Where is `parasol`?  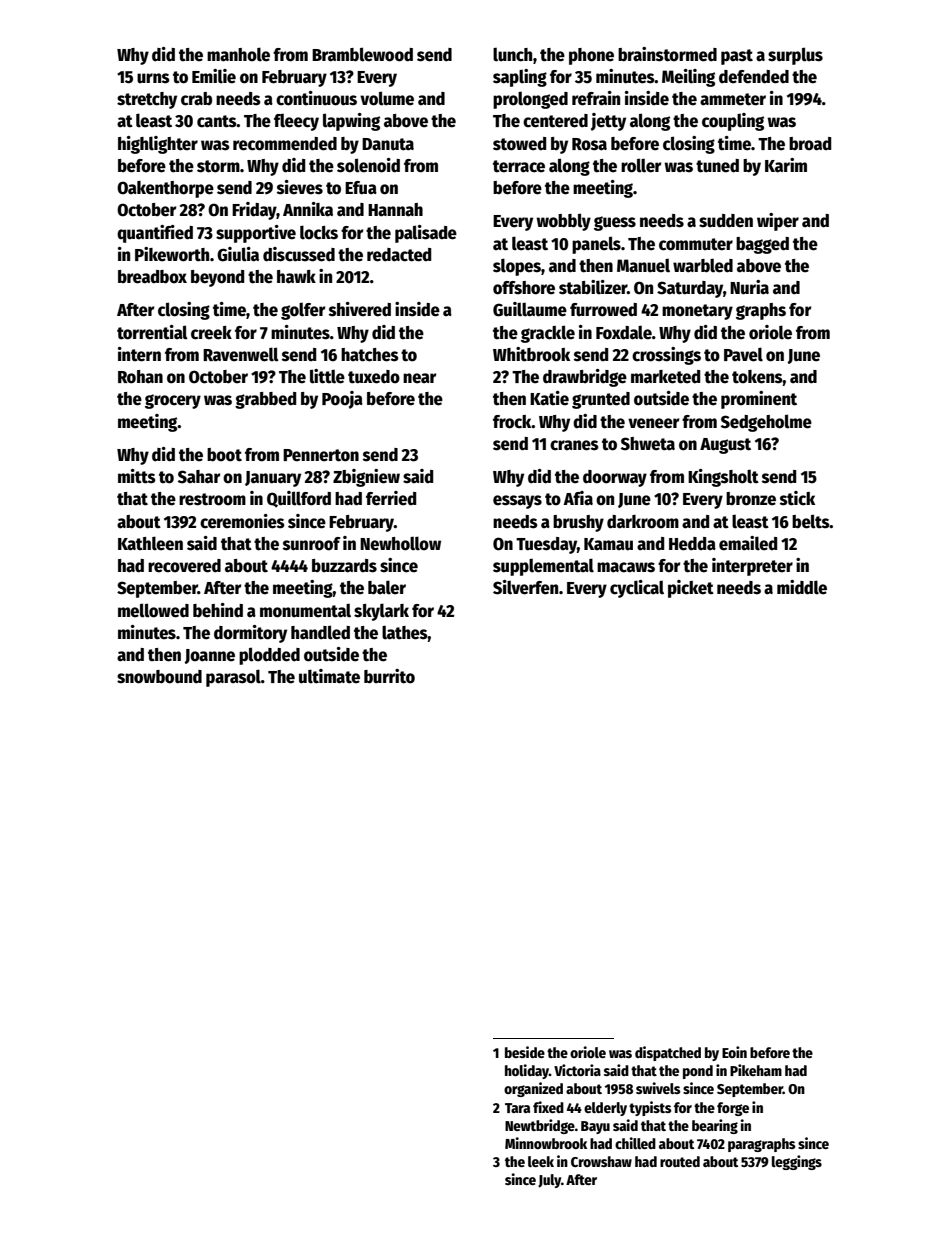 parasol is located at coordinates (233, 678).
